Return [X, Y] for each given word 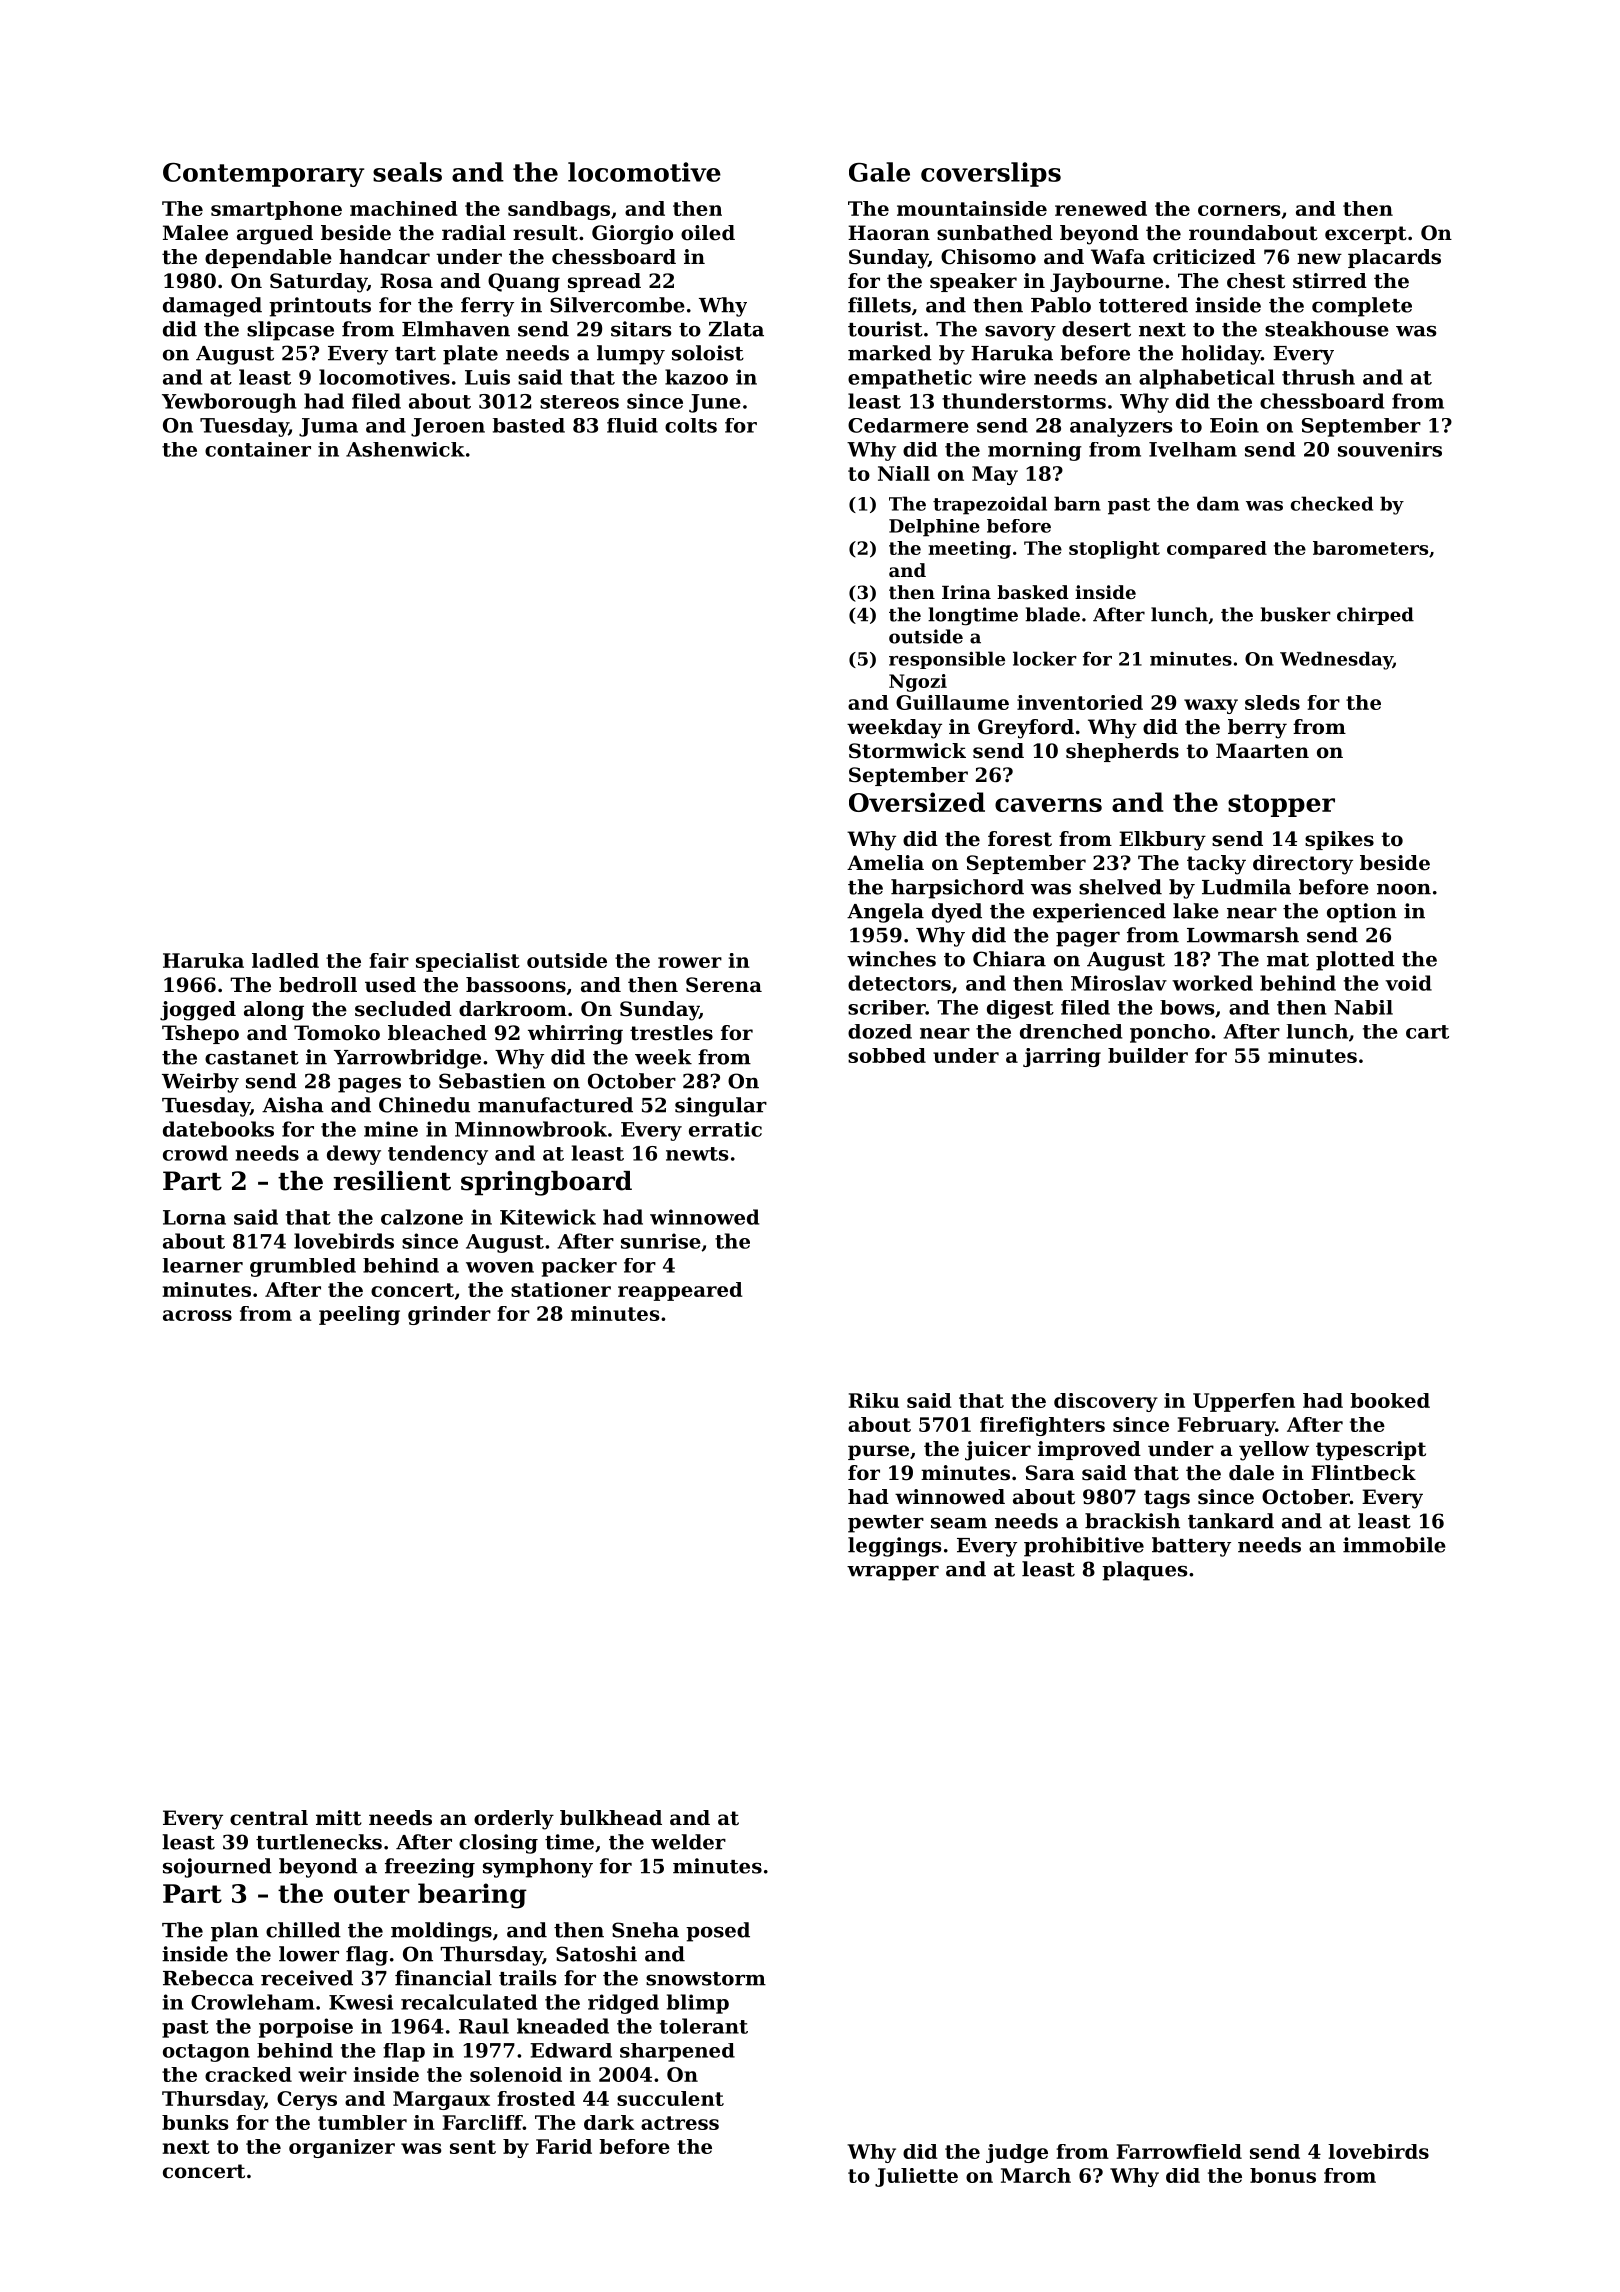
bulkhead [611, 1818]
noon [1404, 889]
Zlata [736, 329]
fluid [632, 425]
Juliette [916, 2177]
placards [1394, 258]
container [258, 449]
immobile [1394, 1545]
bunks [195, 2122]
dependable [268, 258]
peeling [359, 1315]
